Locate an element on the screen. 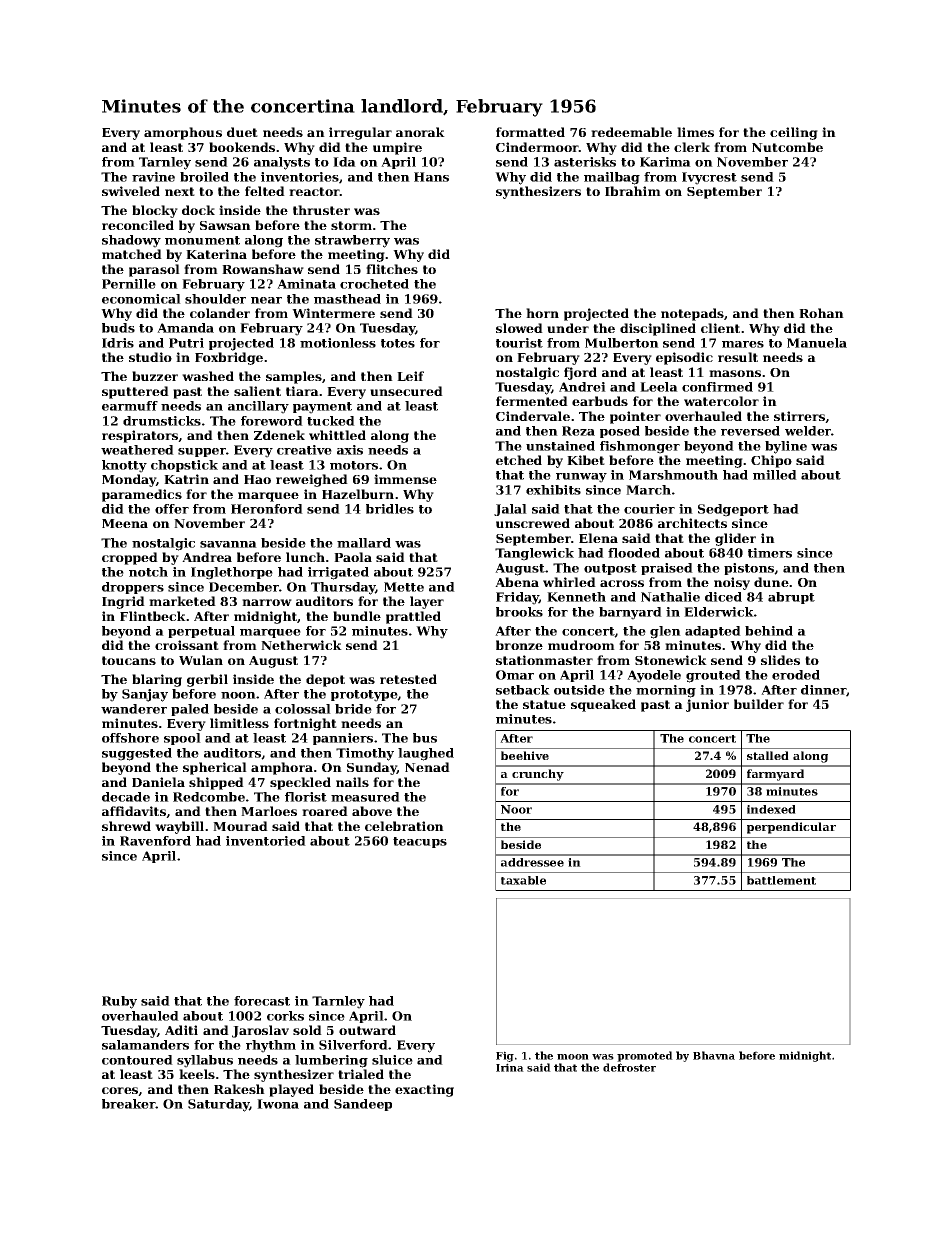  outward is located at coordinates (367, 1030).
